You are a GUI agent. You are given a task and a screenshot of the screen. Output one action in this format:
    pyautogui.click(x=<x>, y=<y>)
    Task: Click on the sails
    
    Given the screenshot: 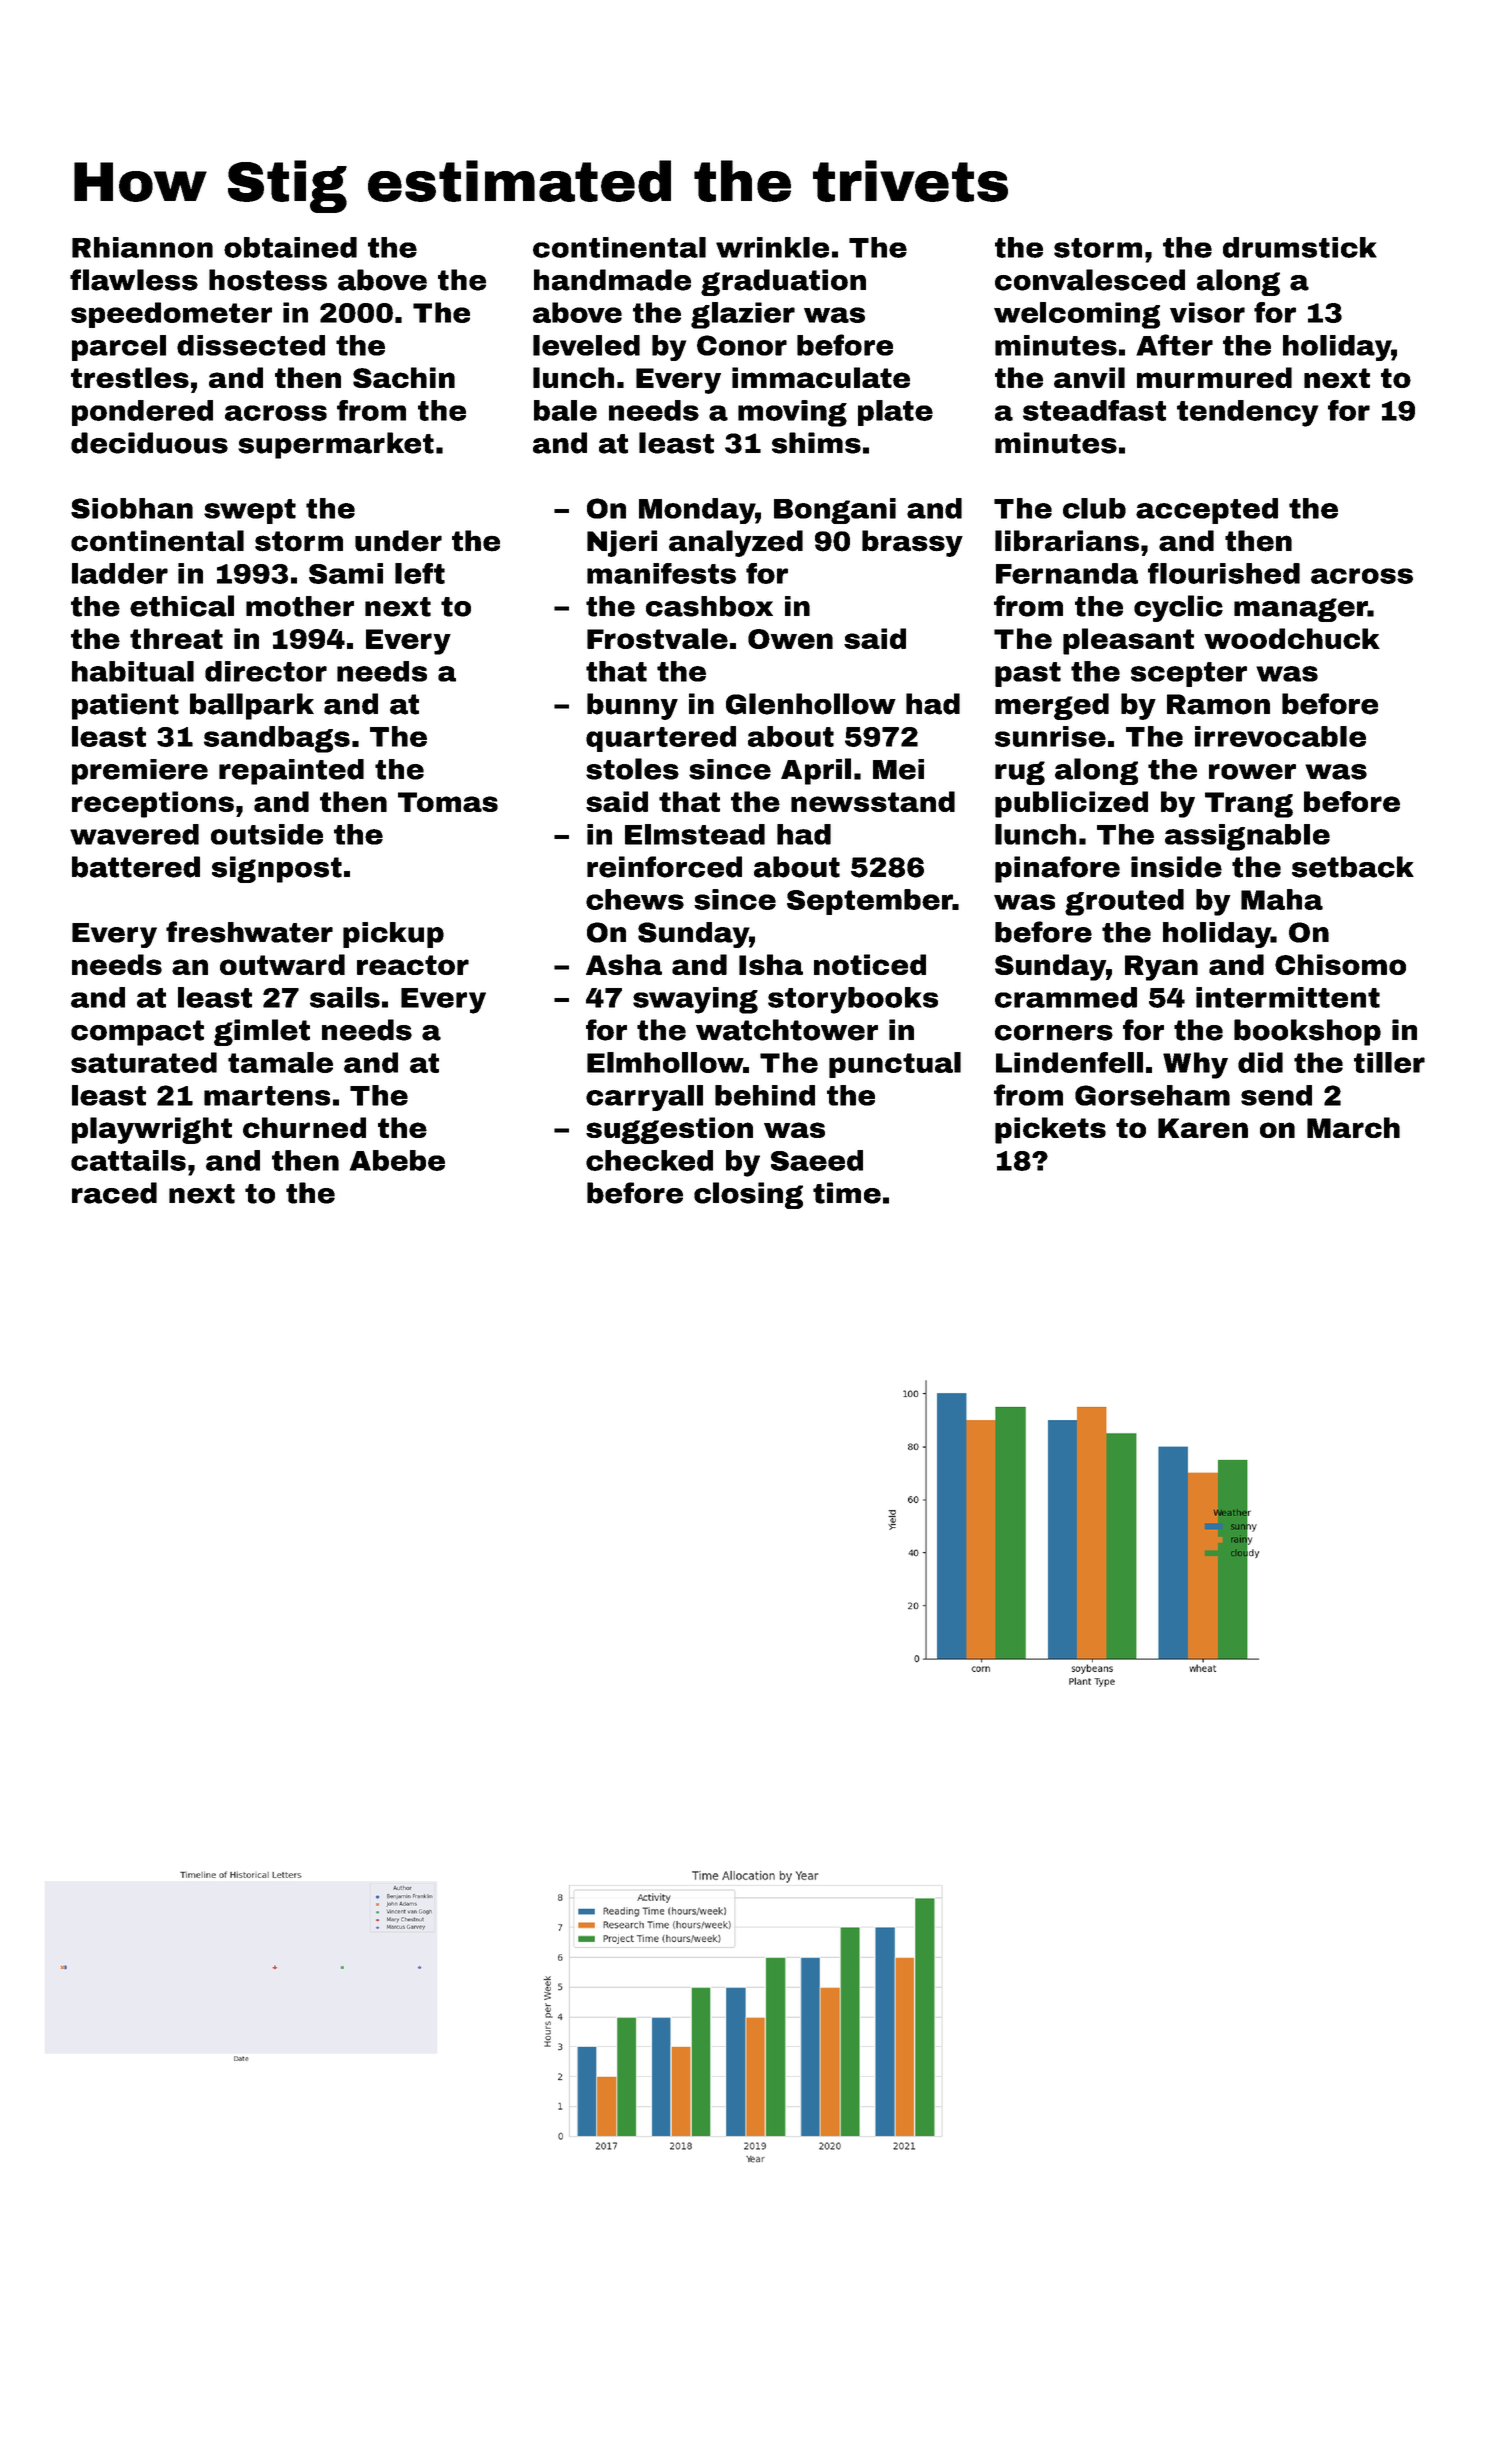 What is the action you would take?
    pyautogui.click(x=345, y=997)
